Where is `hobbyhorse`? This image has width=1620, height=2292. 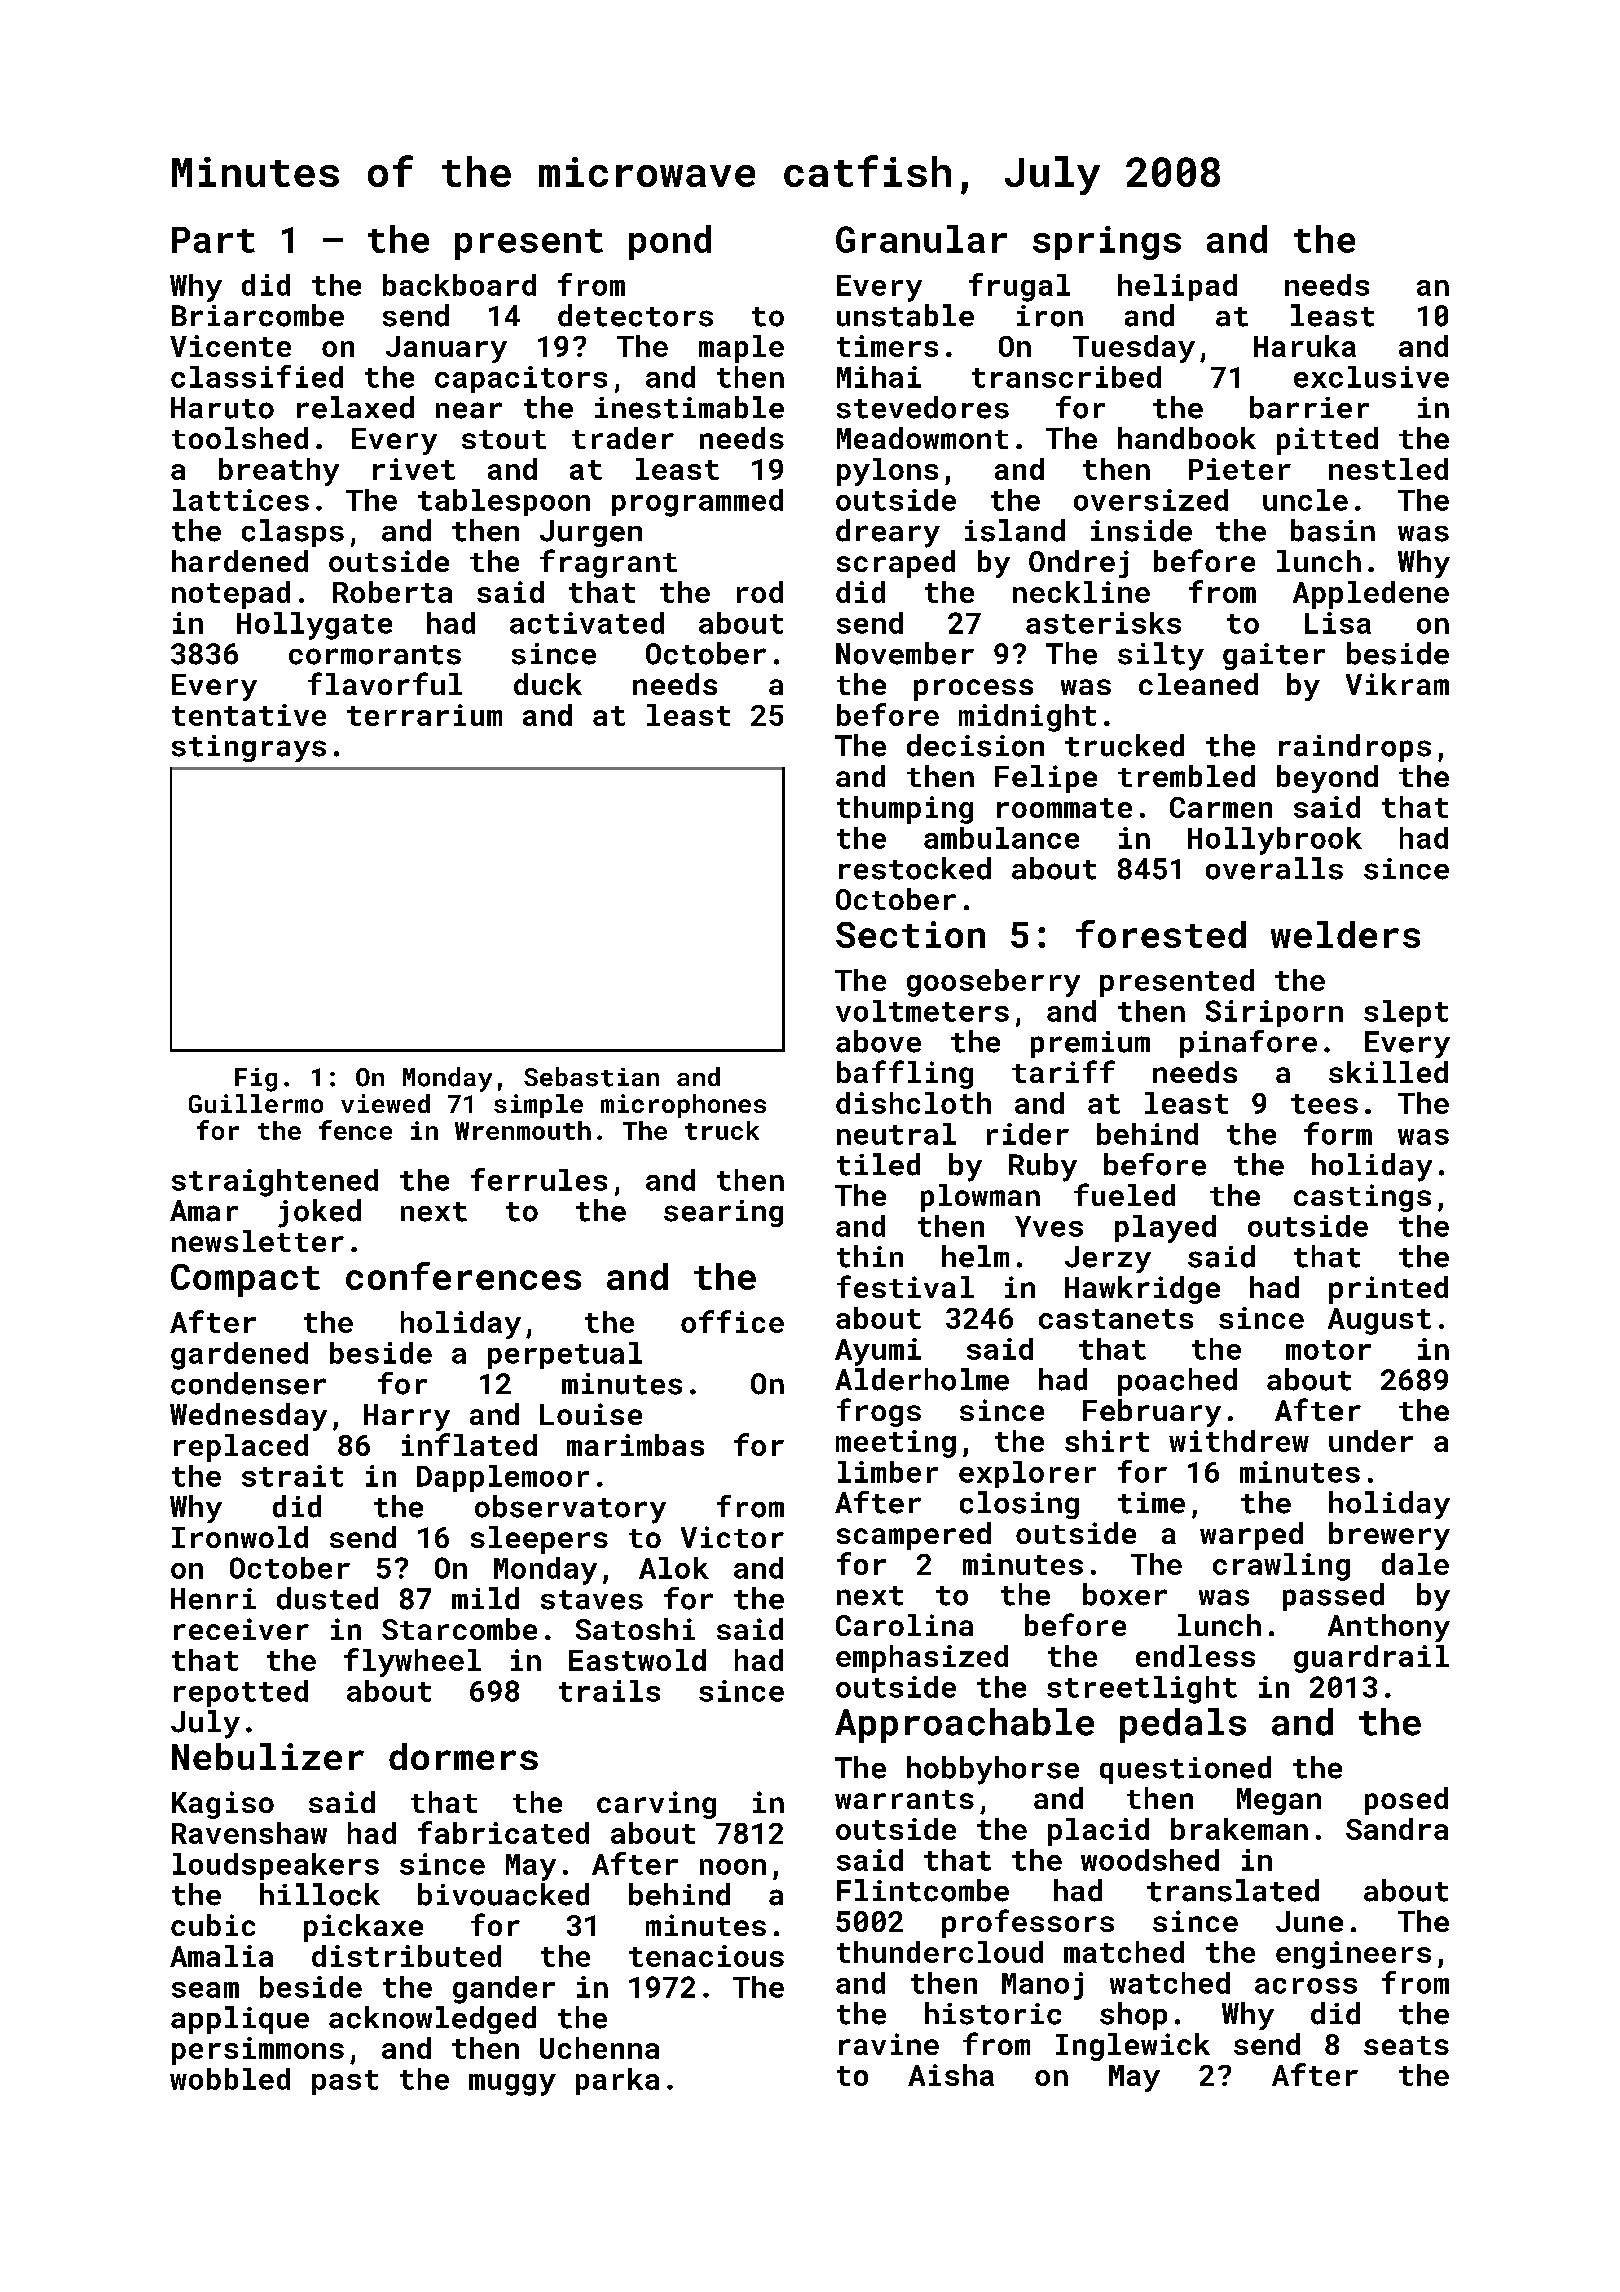
hobbyhorse is located at coordinates (993, 1770).
